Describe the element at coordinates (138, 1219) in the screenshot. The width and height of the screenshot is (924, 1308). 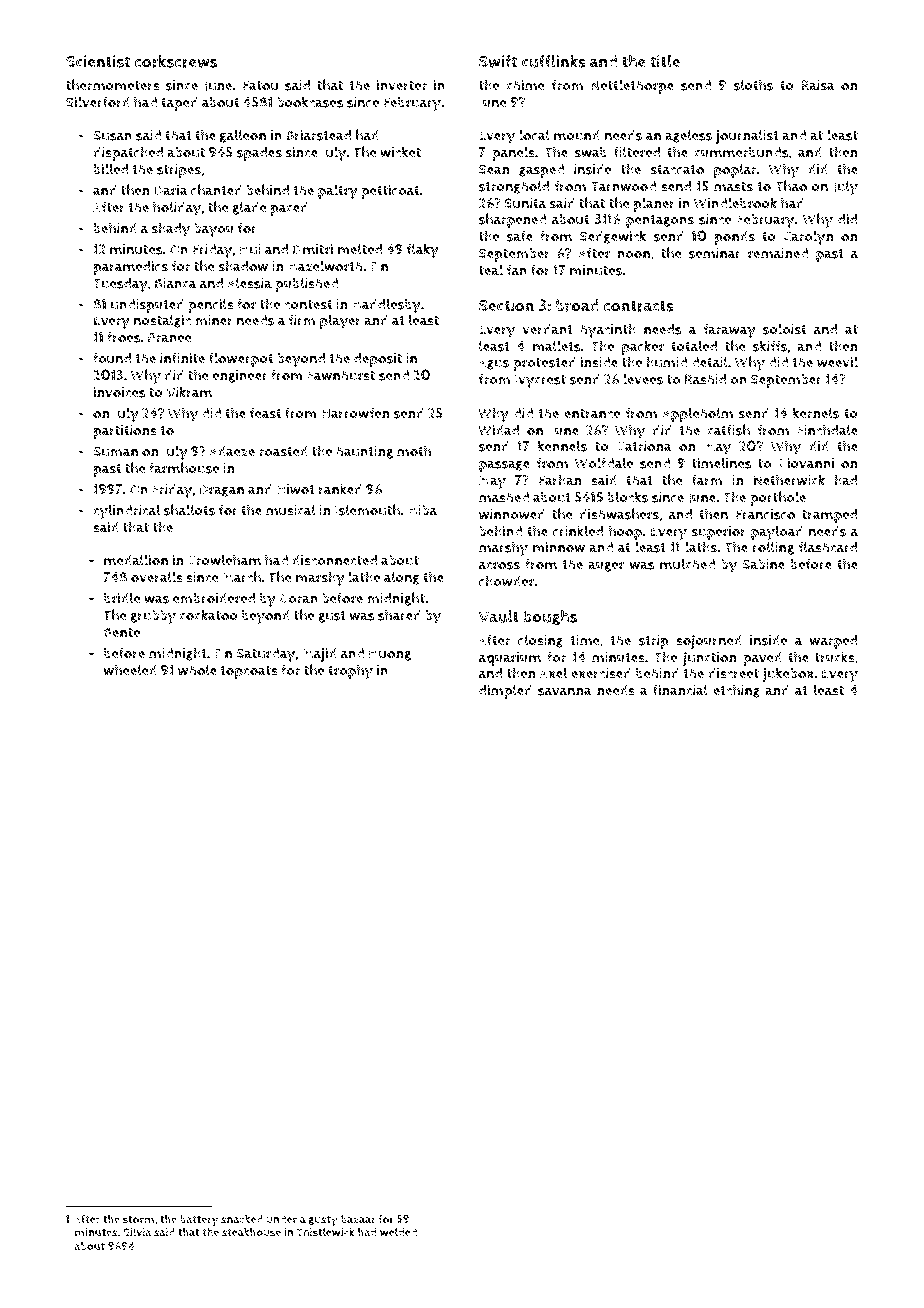
I see `storm` at that location.
